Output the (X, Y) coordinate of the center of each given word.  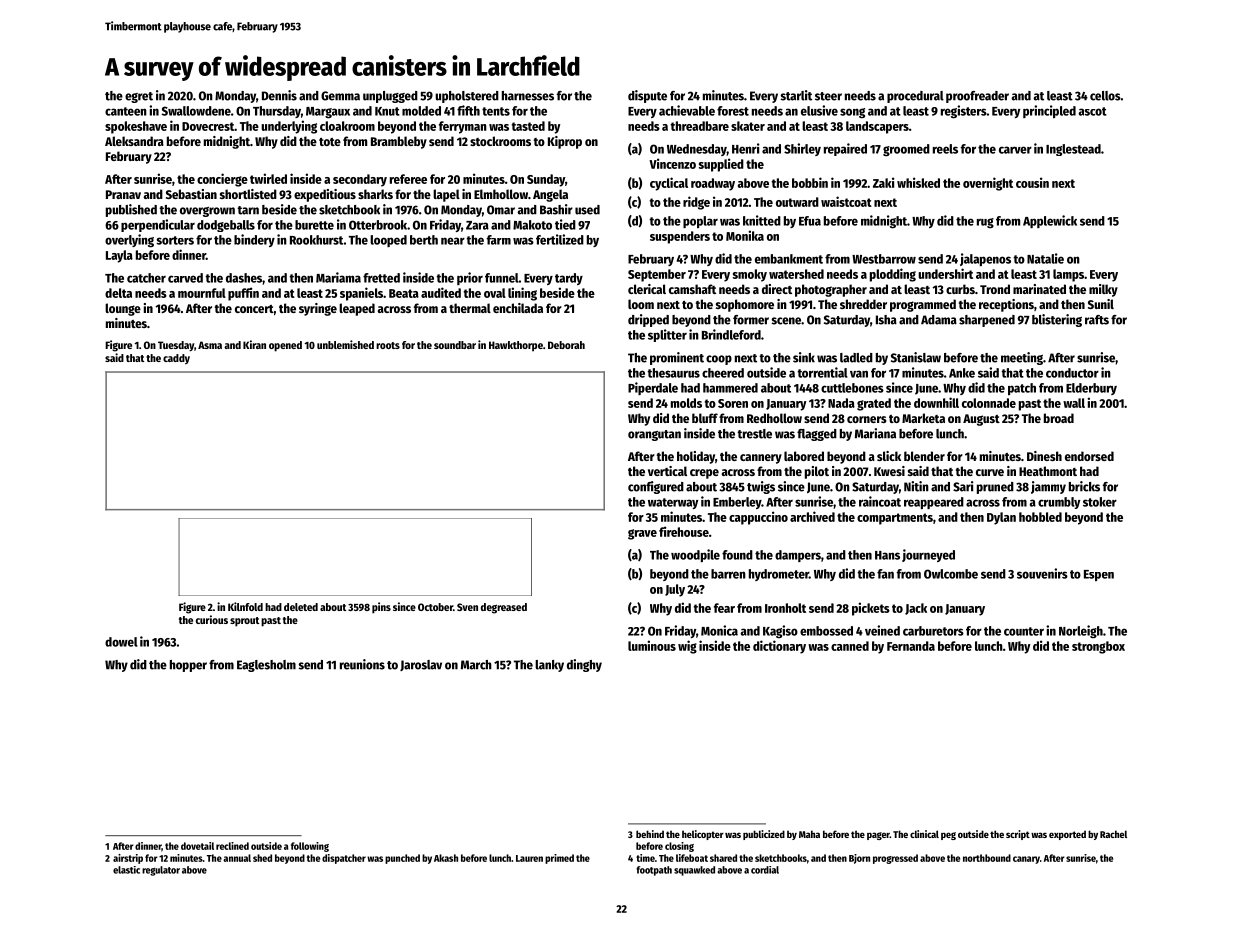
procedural (915, 97)
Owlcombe (951, 574)
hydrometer (779, 575)
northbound (987, 858)
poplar (700, 222)
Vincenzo (672, 163)
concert (254, 309)
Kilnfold (245, 606)
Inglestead (1073, 150)
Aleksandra (134, 141)
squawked (694, 871)
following (310, 847)
